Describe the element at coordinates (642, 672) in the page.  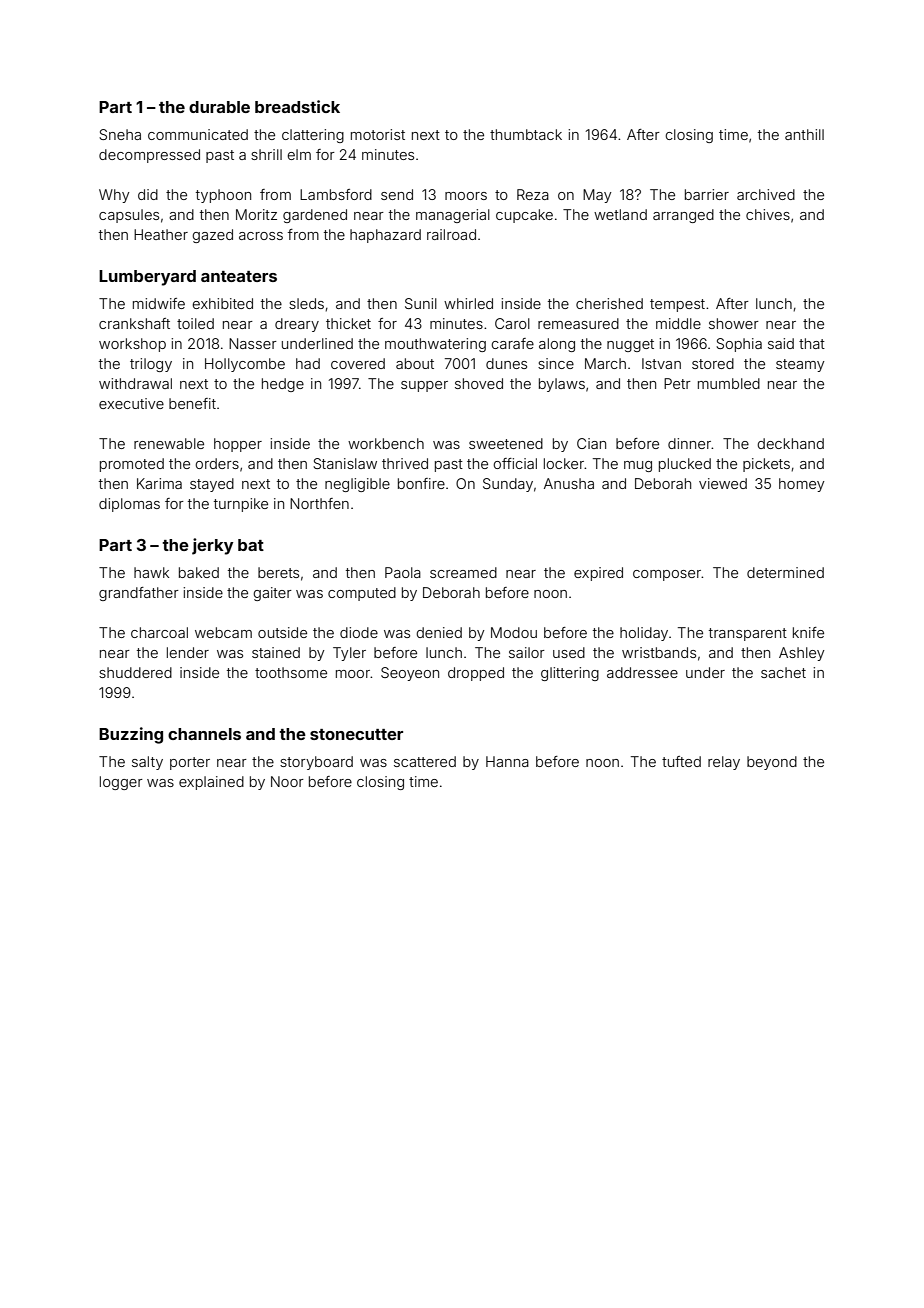
I see `addressee` at that location.
